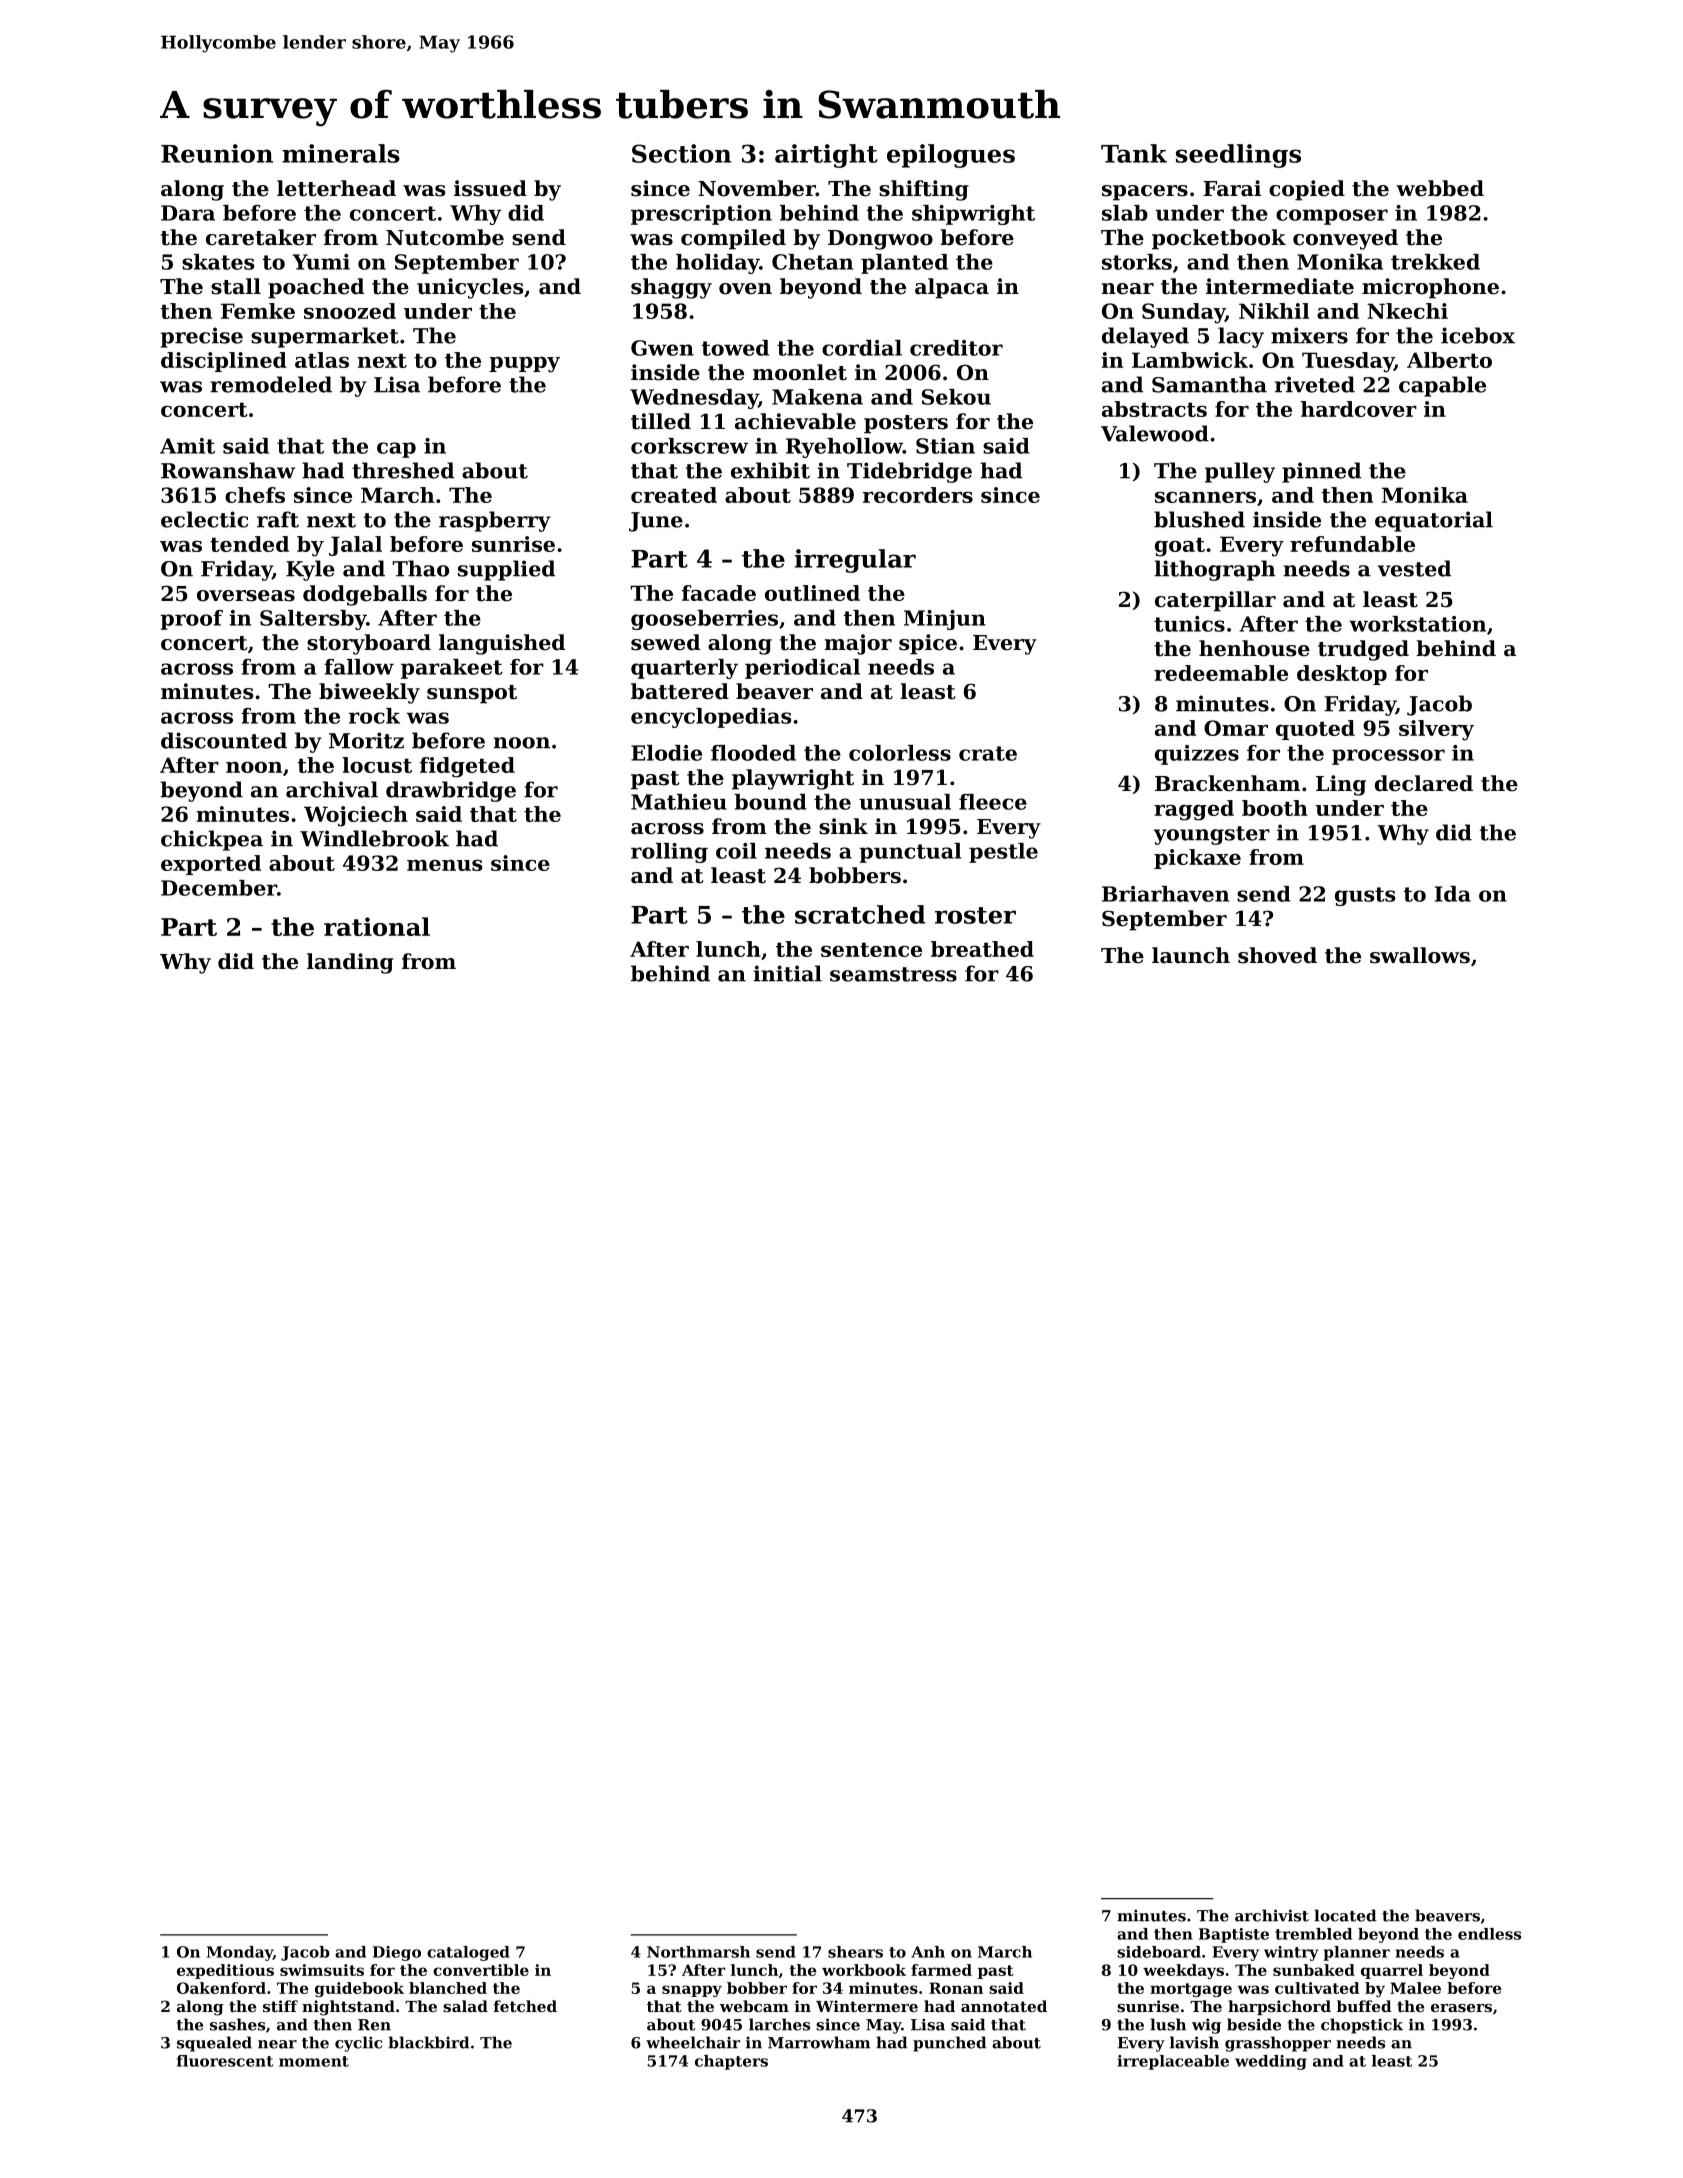 This image has width=1683, height=2178. What do you see at coordinates (350, 963) in the image?
I see `landing` at bounding box center [350, 963].
